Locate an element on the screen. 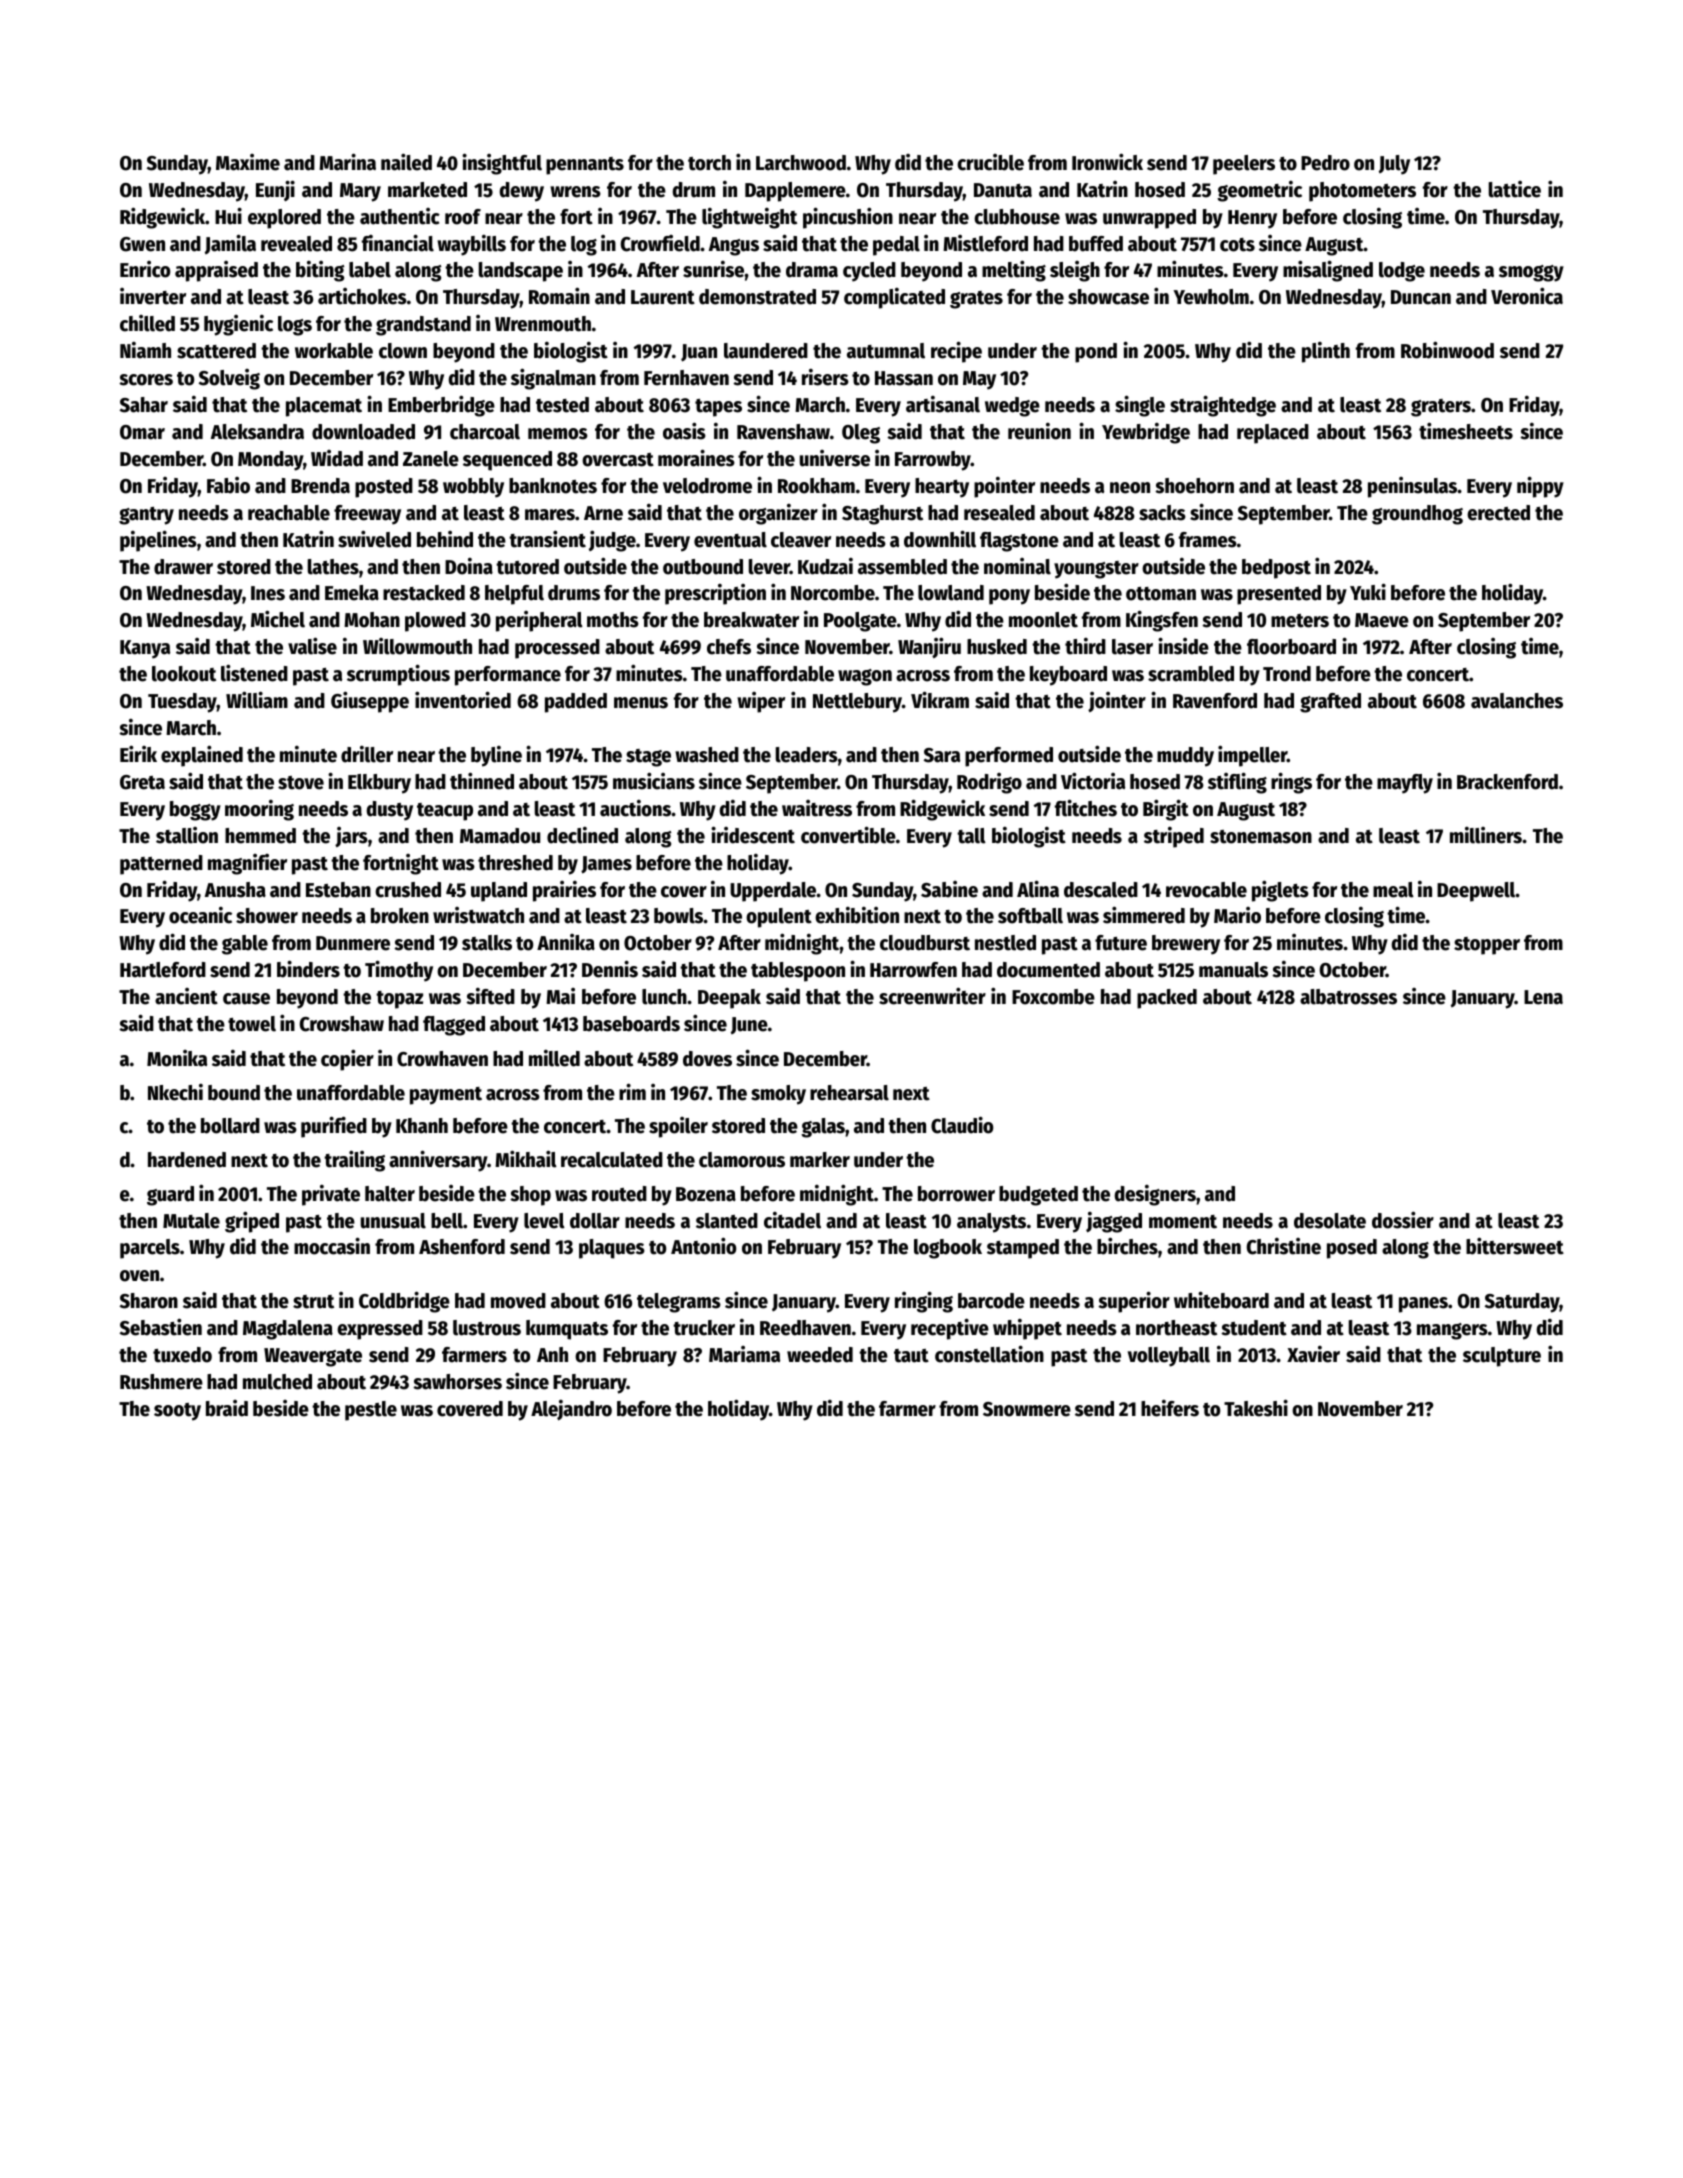 Image resolution: width=1683 pixels, height=2178 pixels. Maeve is located at coordinates (1382, 620).
